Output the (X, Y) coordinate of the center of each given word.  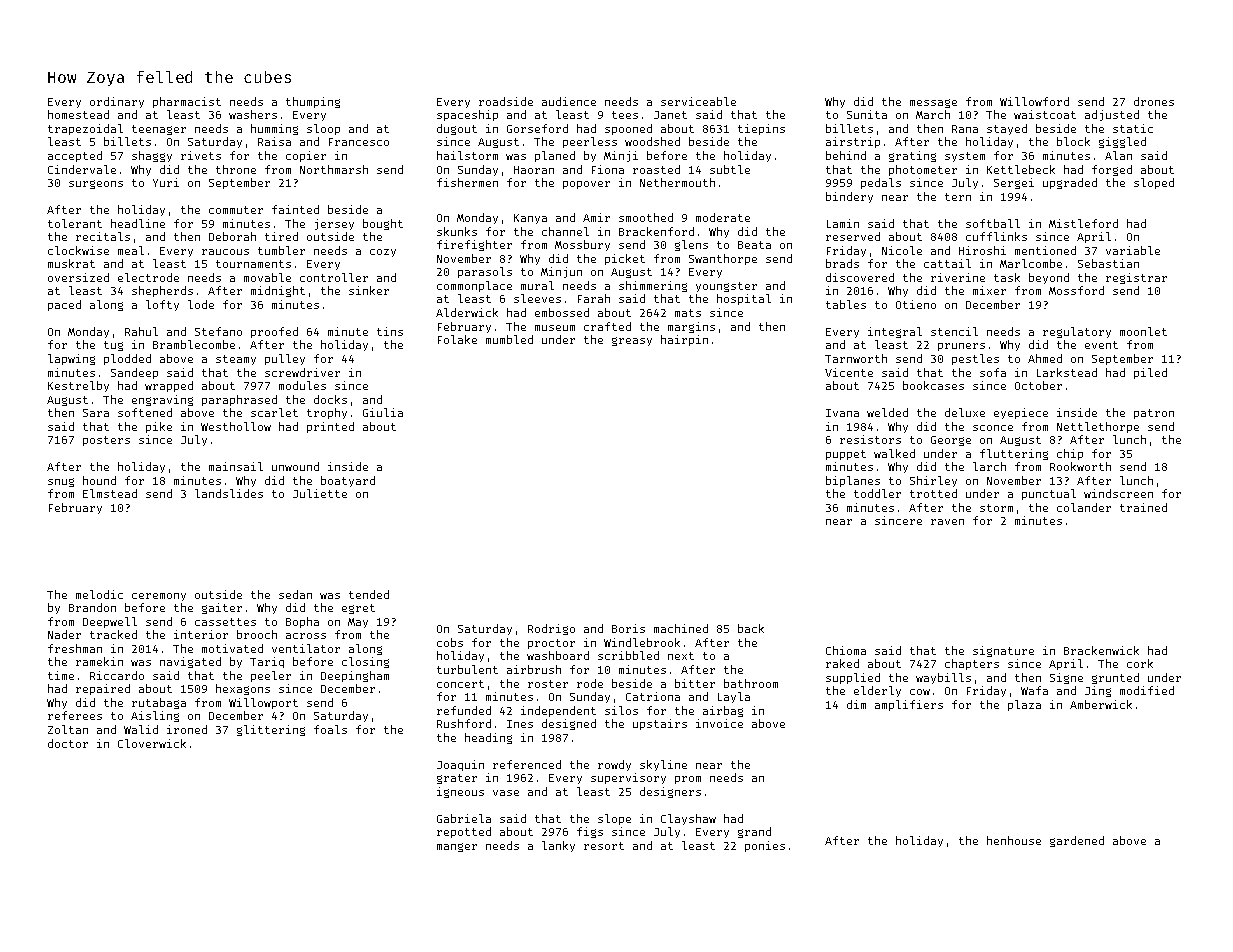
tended (369, 594)
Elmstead (110, 493)
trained (1143, 507)
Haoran (534, 170)
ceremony (159, 597)
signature (1003, 651)
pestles (975, 359)
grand (754, 832)
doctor (68, 743)
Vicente (849, 372)
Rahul (141, 331)
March (933, 114)
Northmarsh (334, 169)
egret (358, 609)
